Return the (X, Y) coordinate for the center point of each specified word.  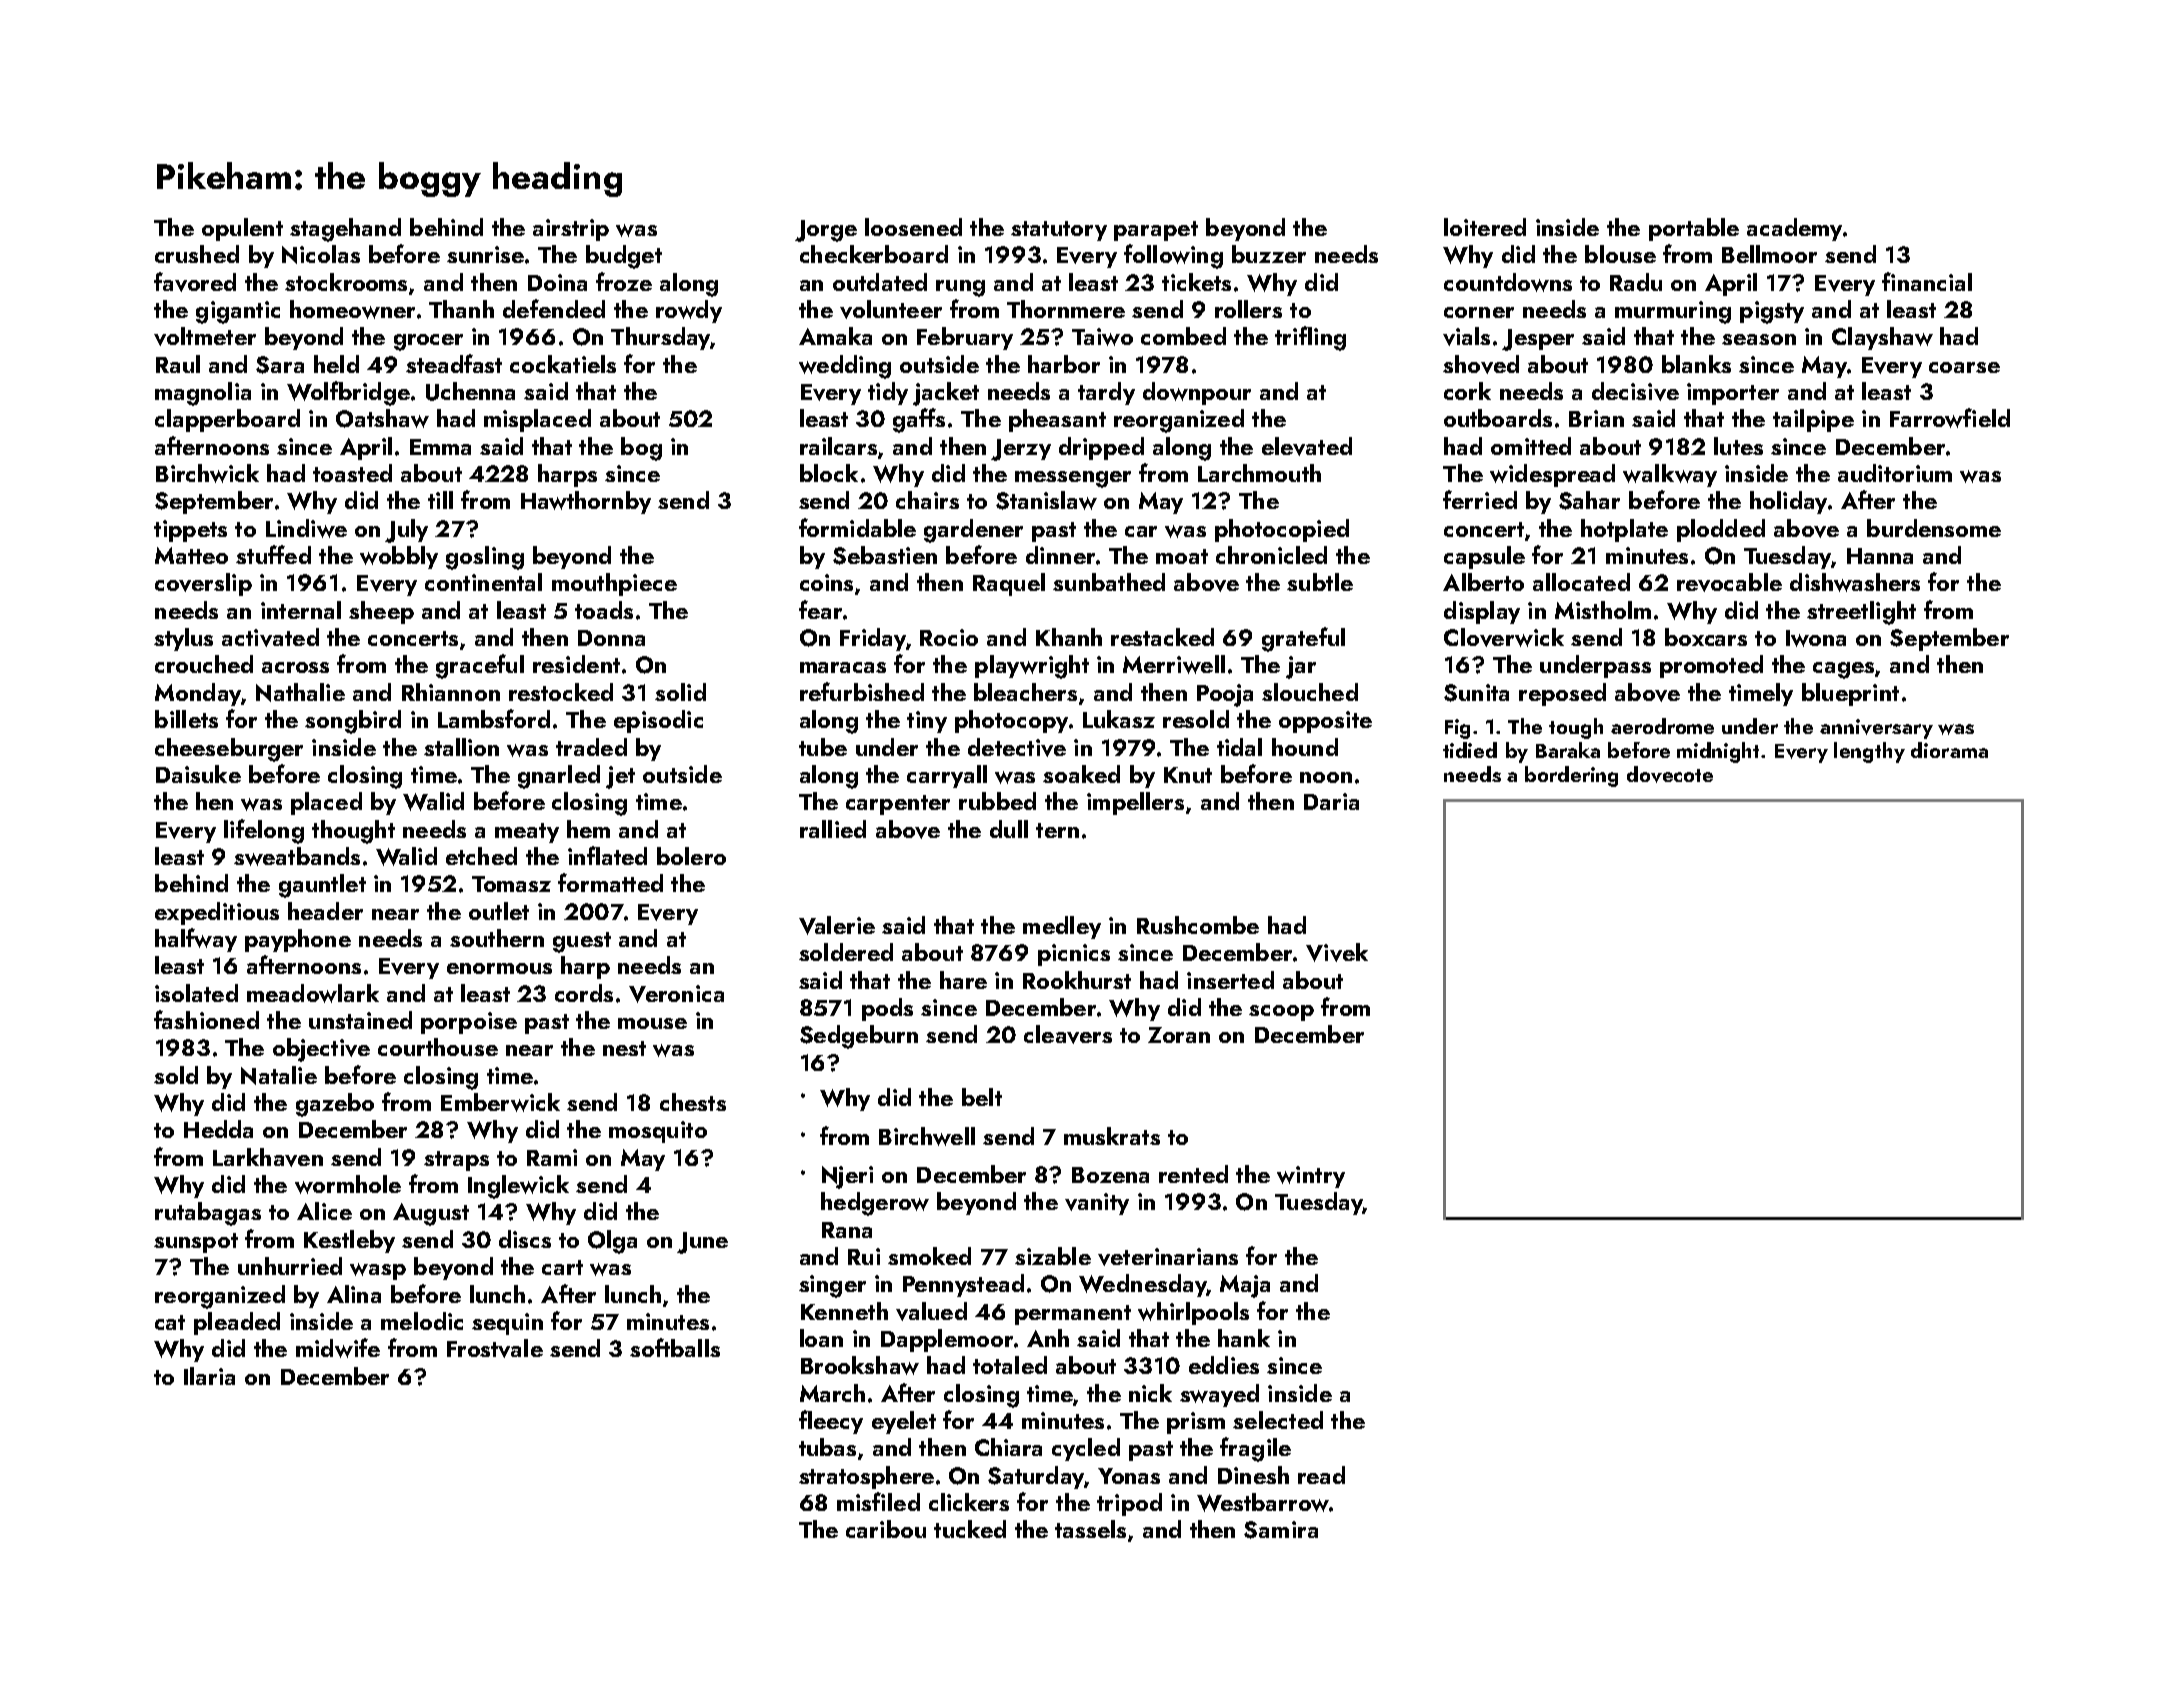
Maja (1245, 1286)
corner (1479, 312)
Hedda (218, 1129)
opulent (242, 229)
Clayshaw (1882, 338)
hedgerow (875, 1204)
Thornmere (1066, 309)
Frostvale (495, 1348)
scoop (1281, 1013)
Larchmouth (1259, 473)
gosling (485, 558)
